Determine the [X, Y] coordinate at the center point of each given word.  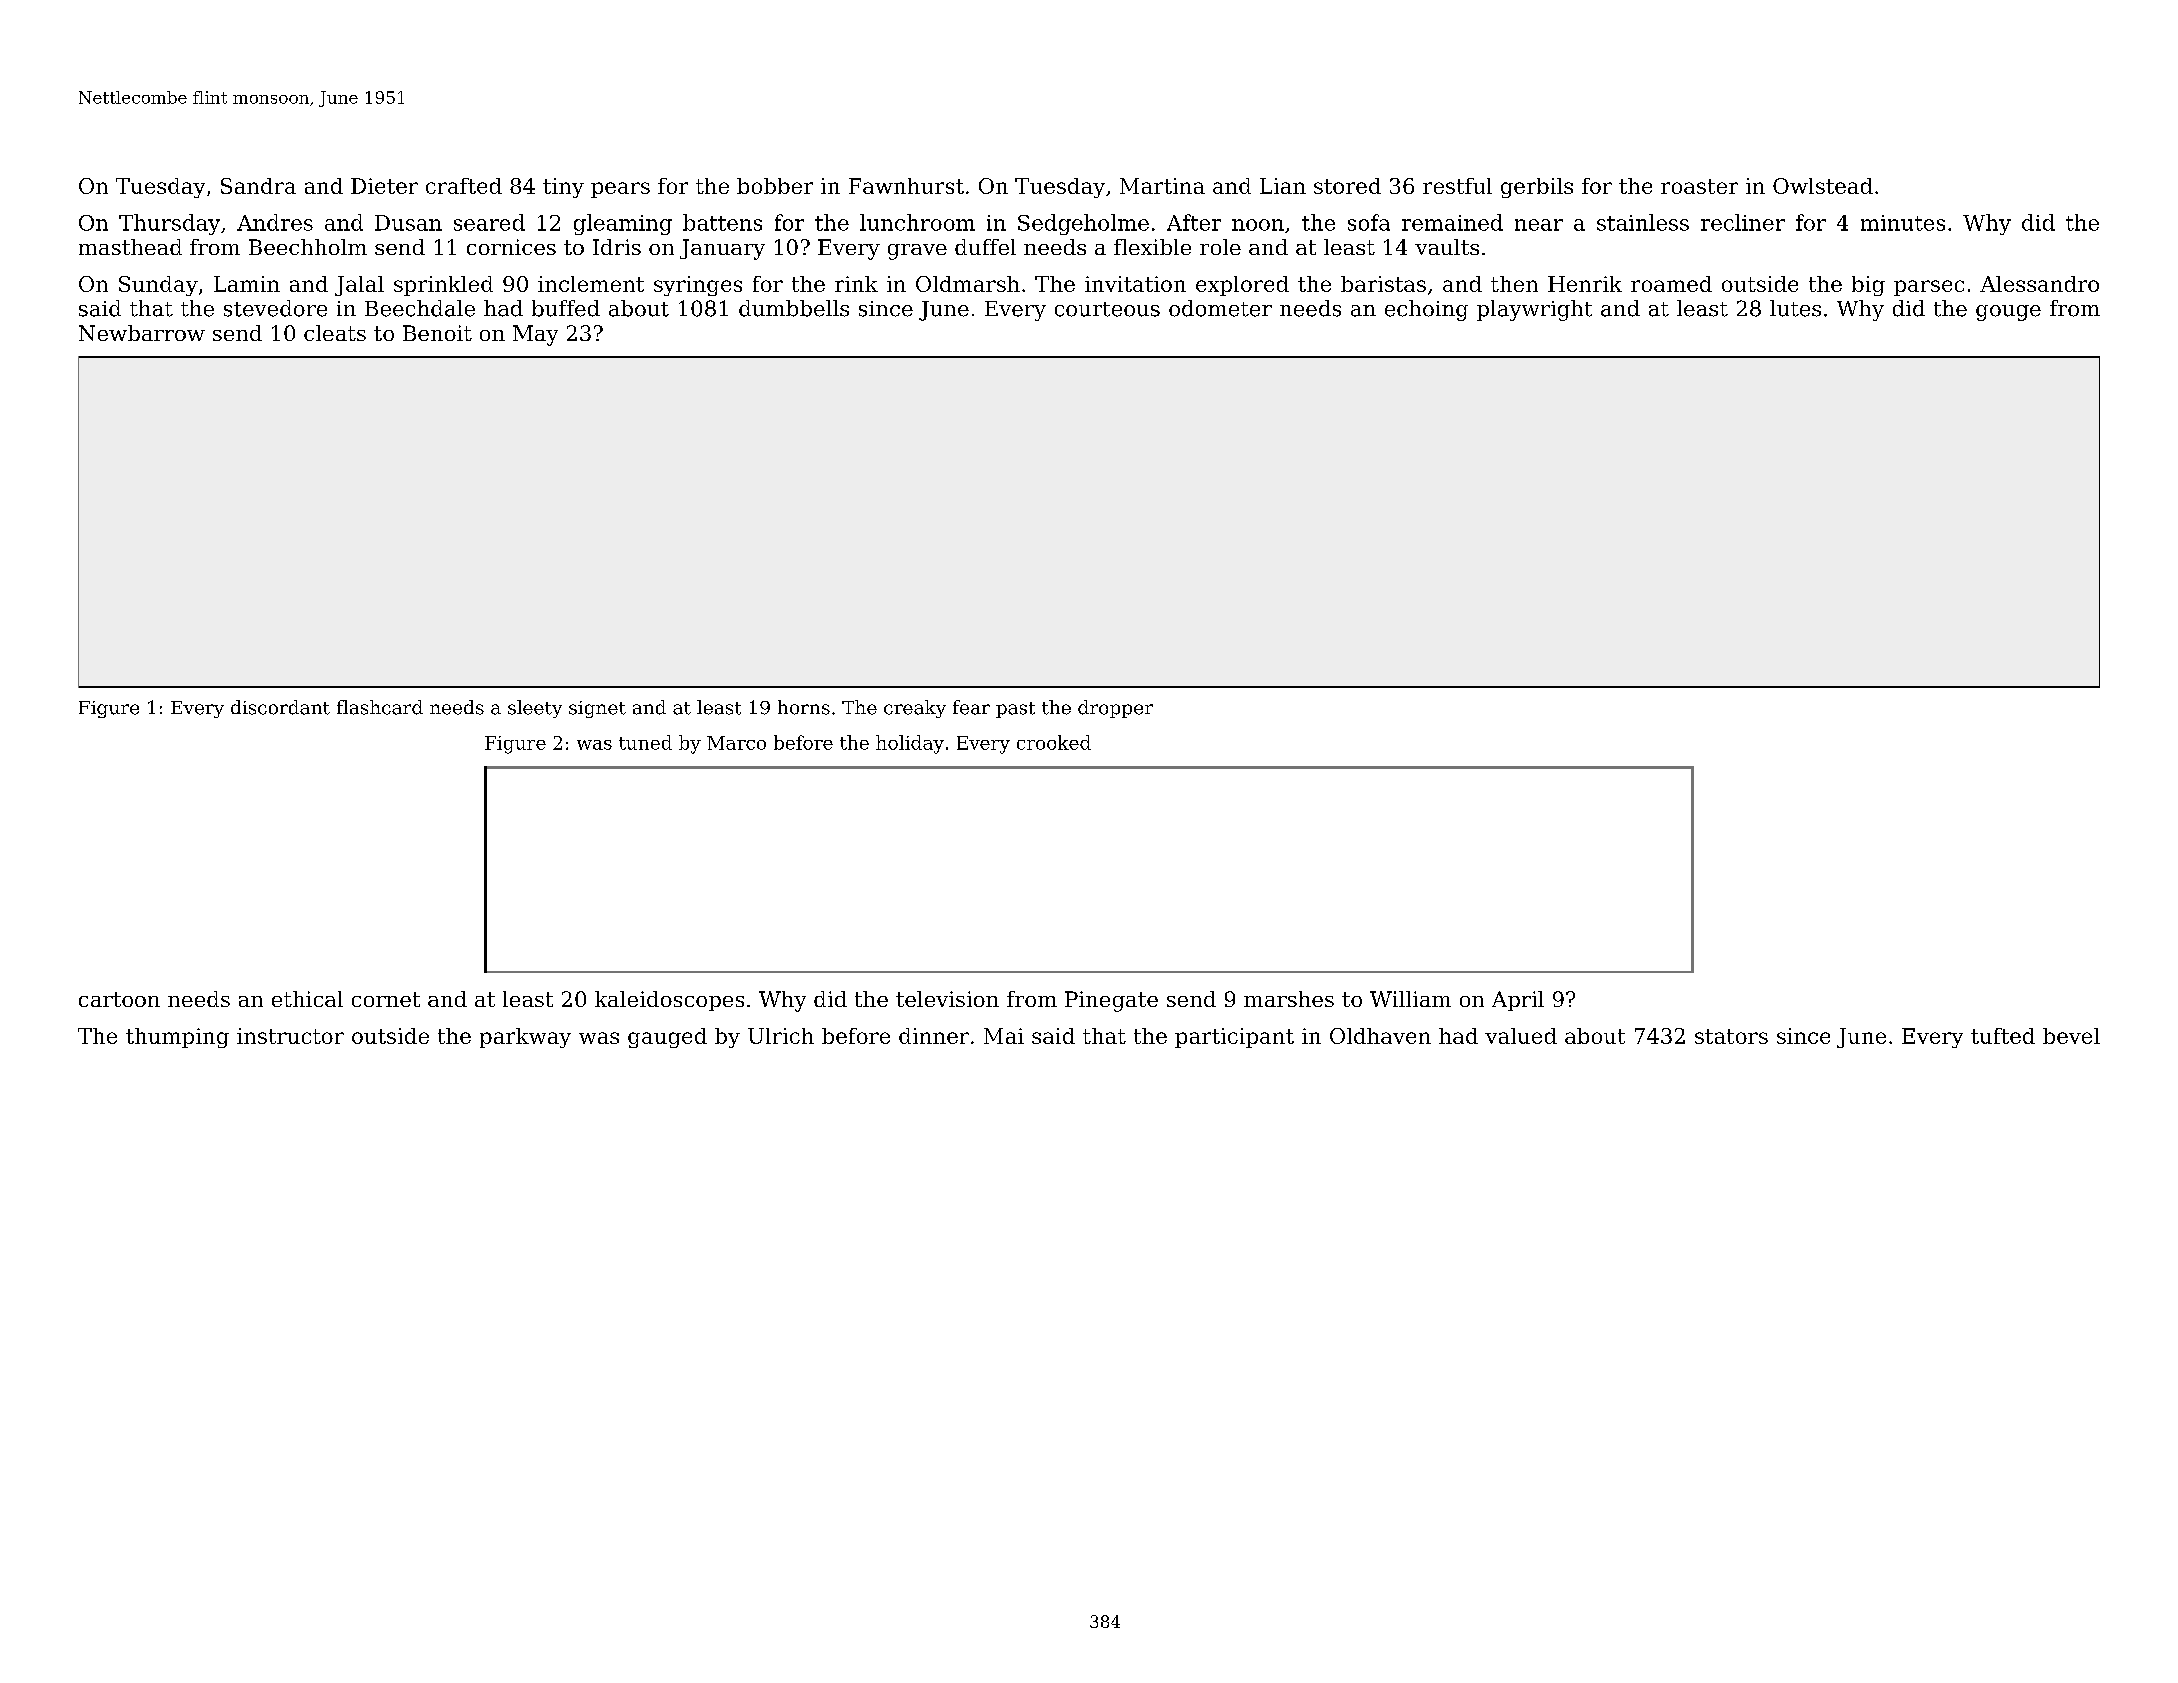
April [1518, 1001]
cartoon [119, 999]
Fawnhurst [906, 186]
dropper [1115, 709]
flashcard [380, 707]
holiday [910, 744]
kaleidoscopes [669, 1001]
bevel [2071, 1036]
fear [971, 707]
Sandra [258, 186]
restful [1457, 186]
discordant [280, 707]
